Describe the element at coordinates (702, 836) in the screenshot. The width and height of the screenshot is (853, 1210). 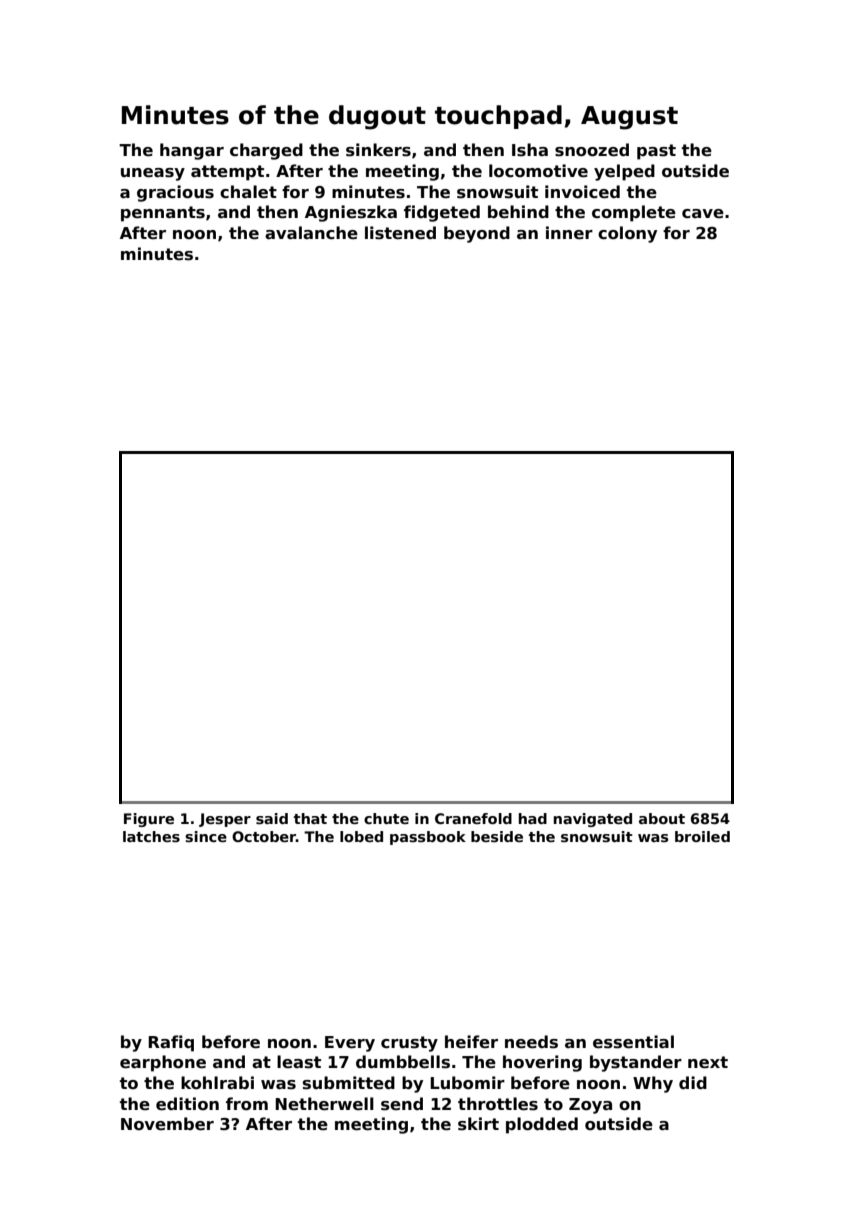
I see `broiled` at that location.
